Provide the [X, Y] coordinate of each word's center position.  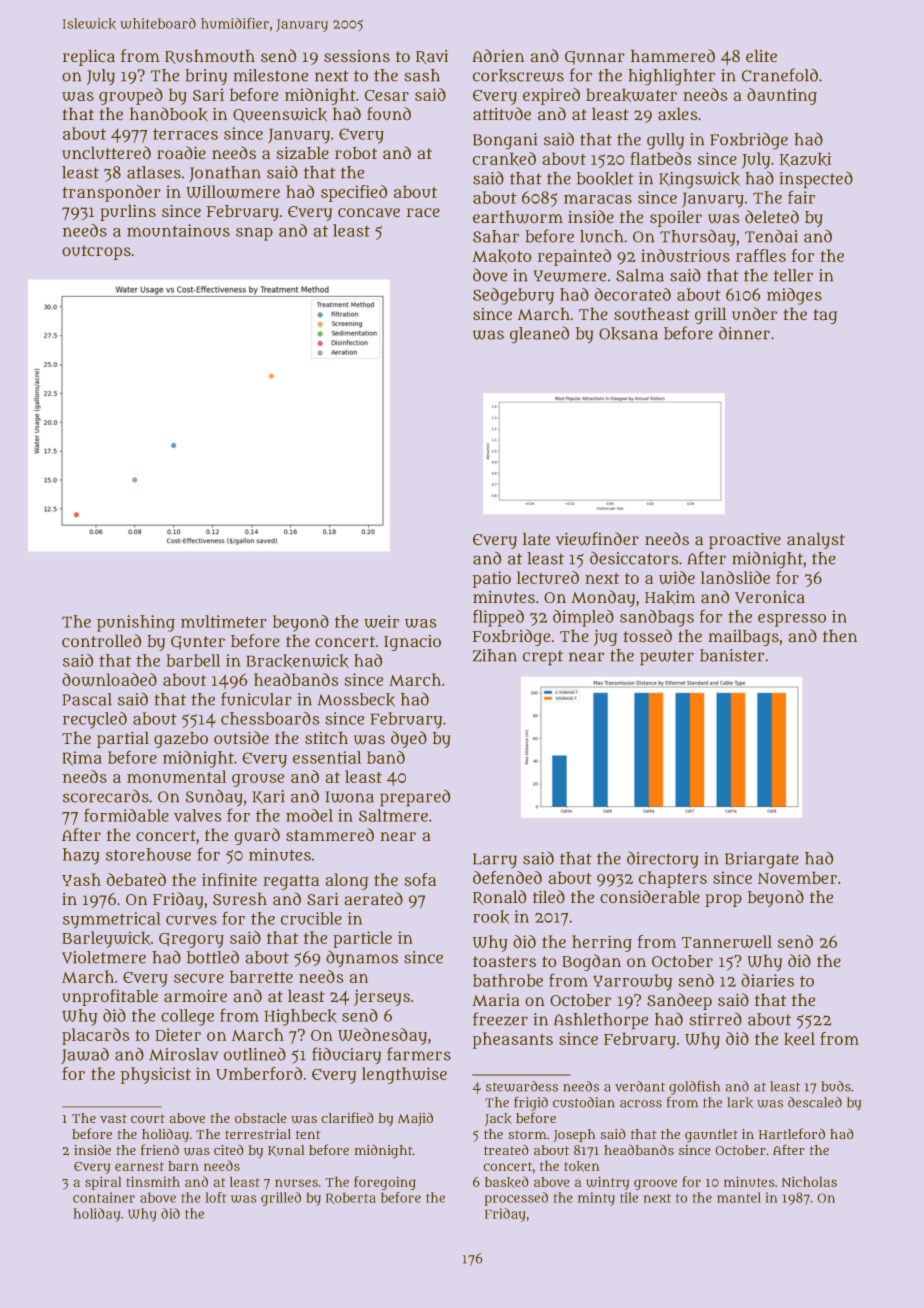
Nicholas [809, 1181]
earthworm [518, 217]
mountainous [178, 230]
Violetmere [104, 957]
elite [761, 55]
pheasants [513, 1040]
